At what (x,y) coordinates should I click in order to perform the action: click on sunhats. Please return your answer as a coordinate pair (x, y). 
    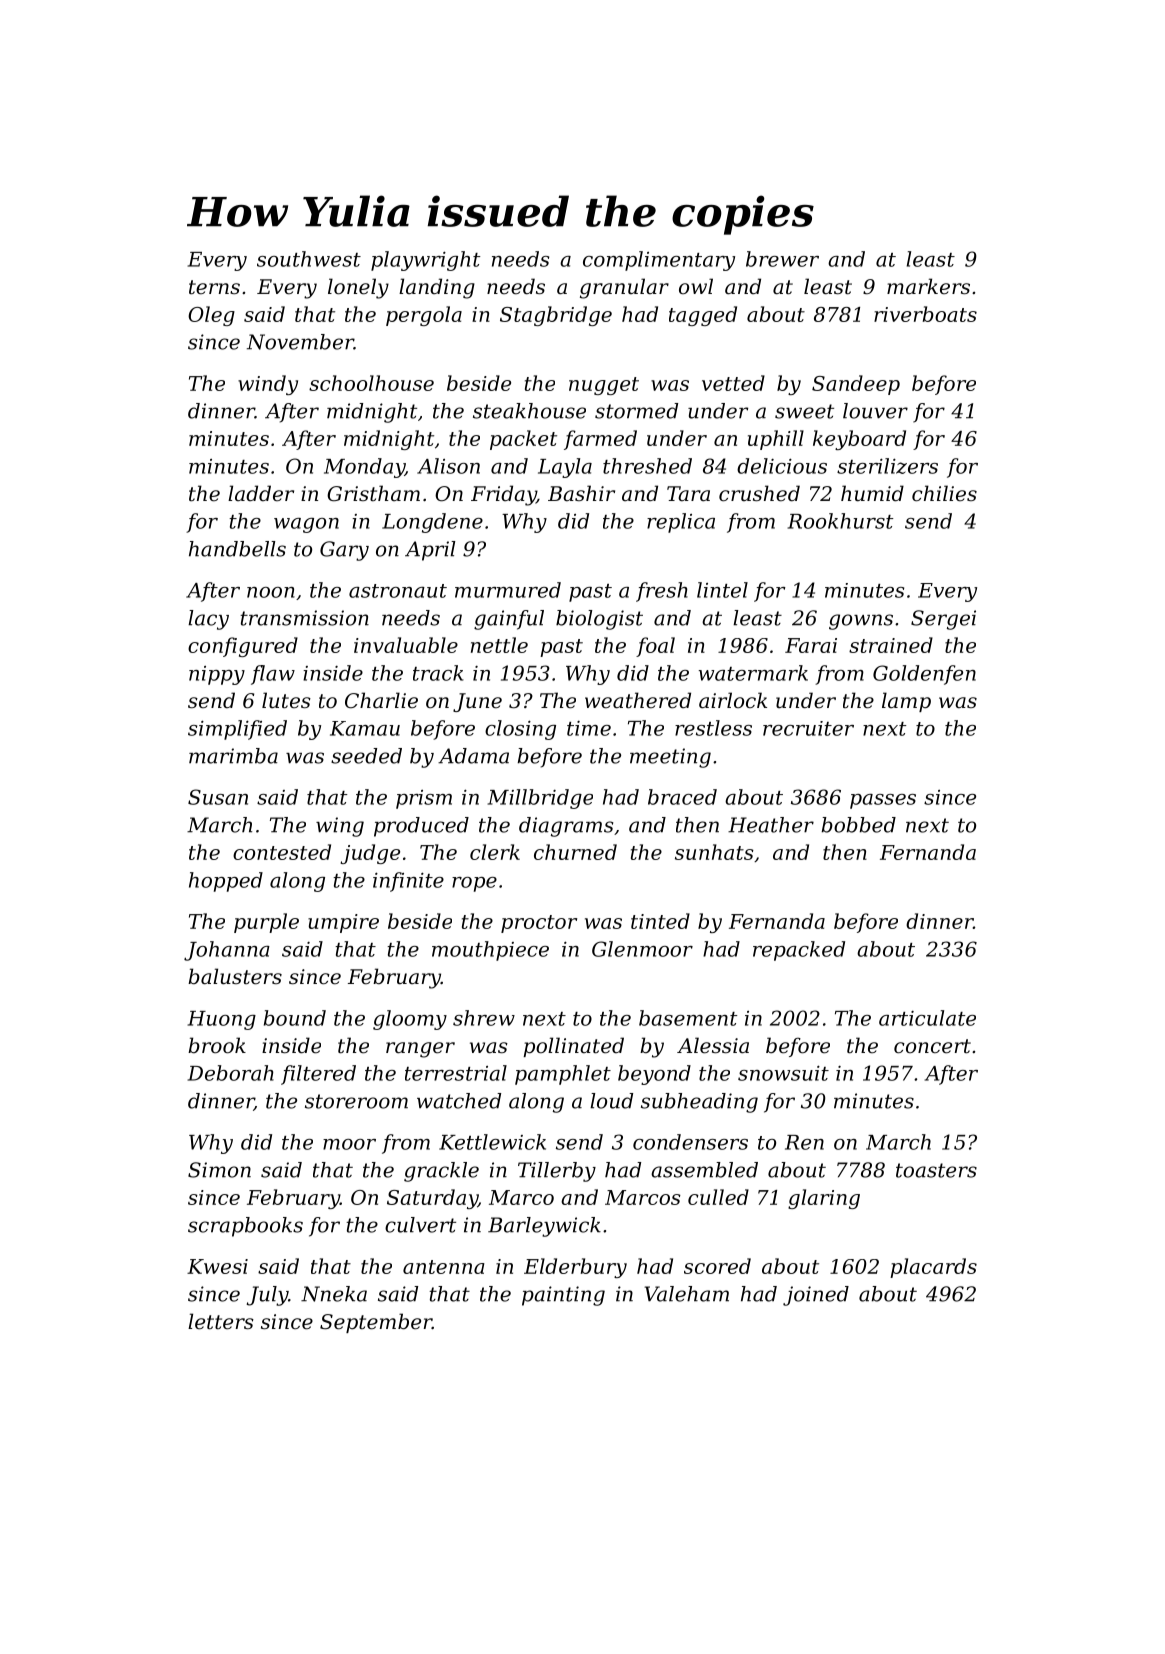
    Looking at the image, I should click on (714, 852).
